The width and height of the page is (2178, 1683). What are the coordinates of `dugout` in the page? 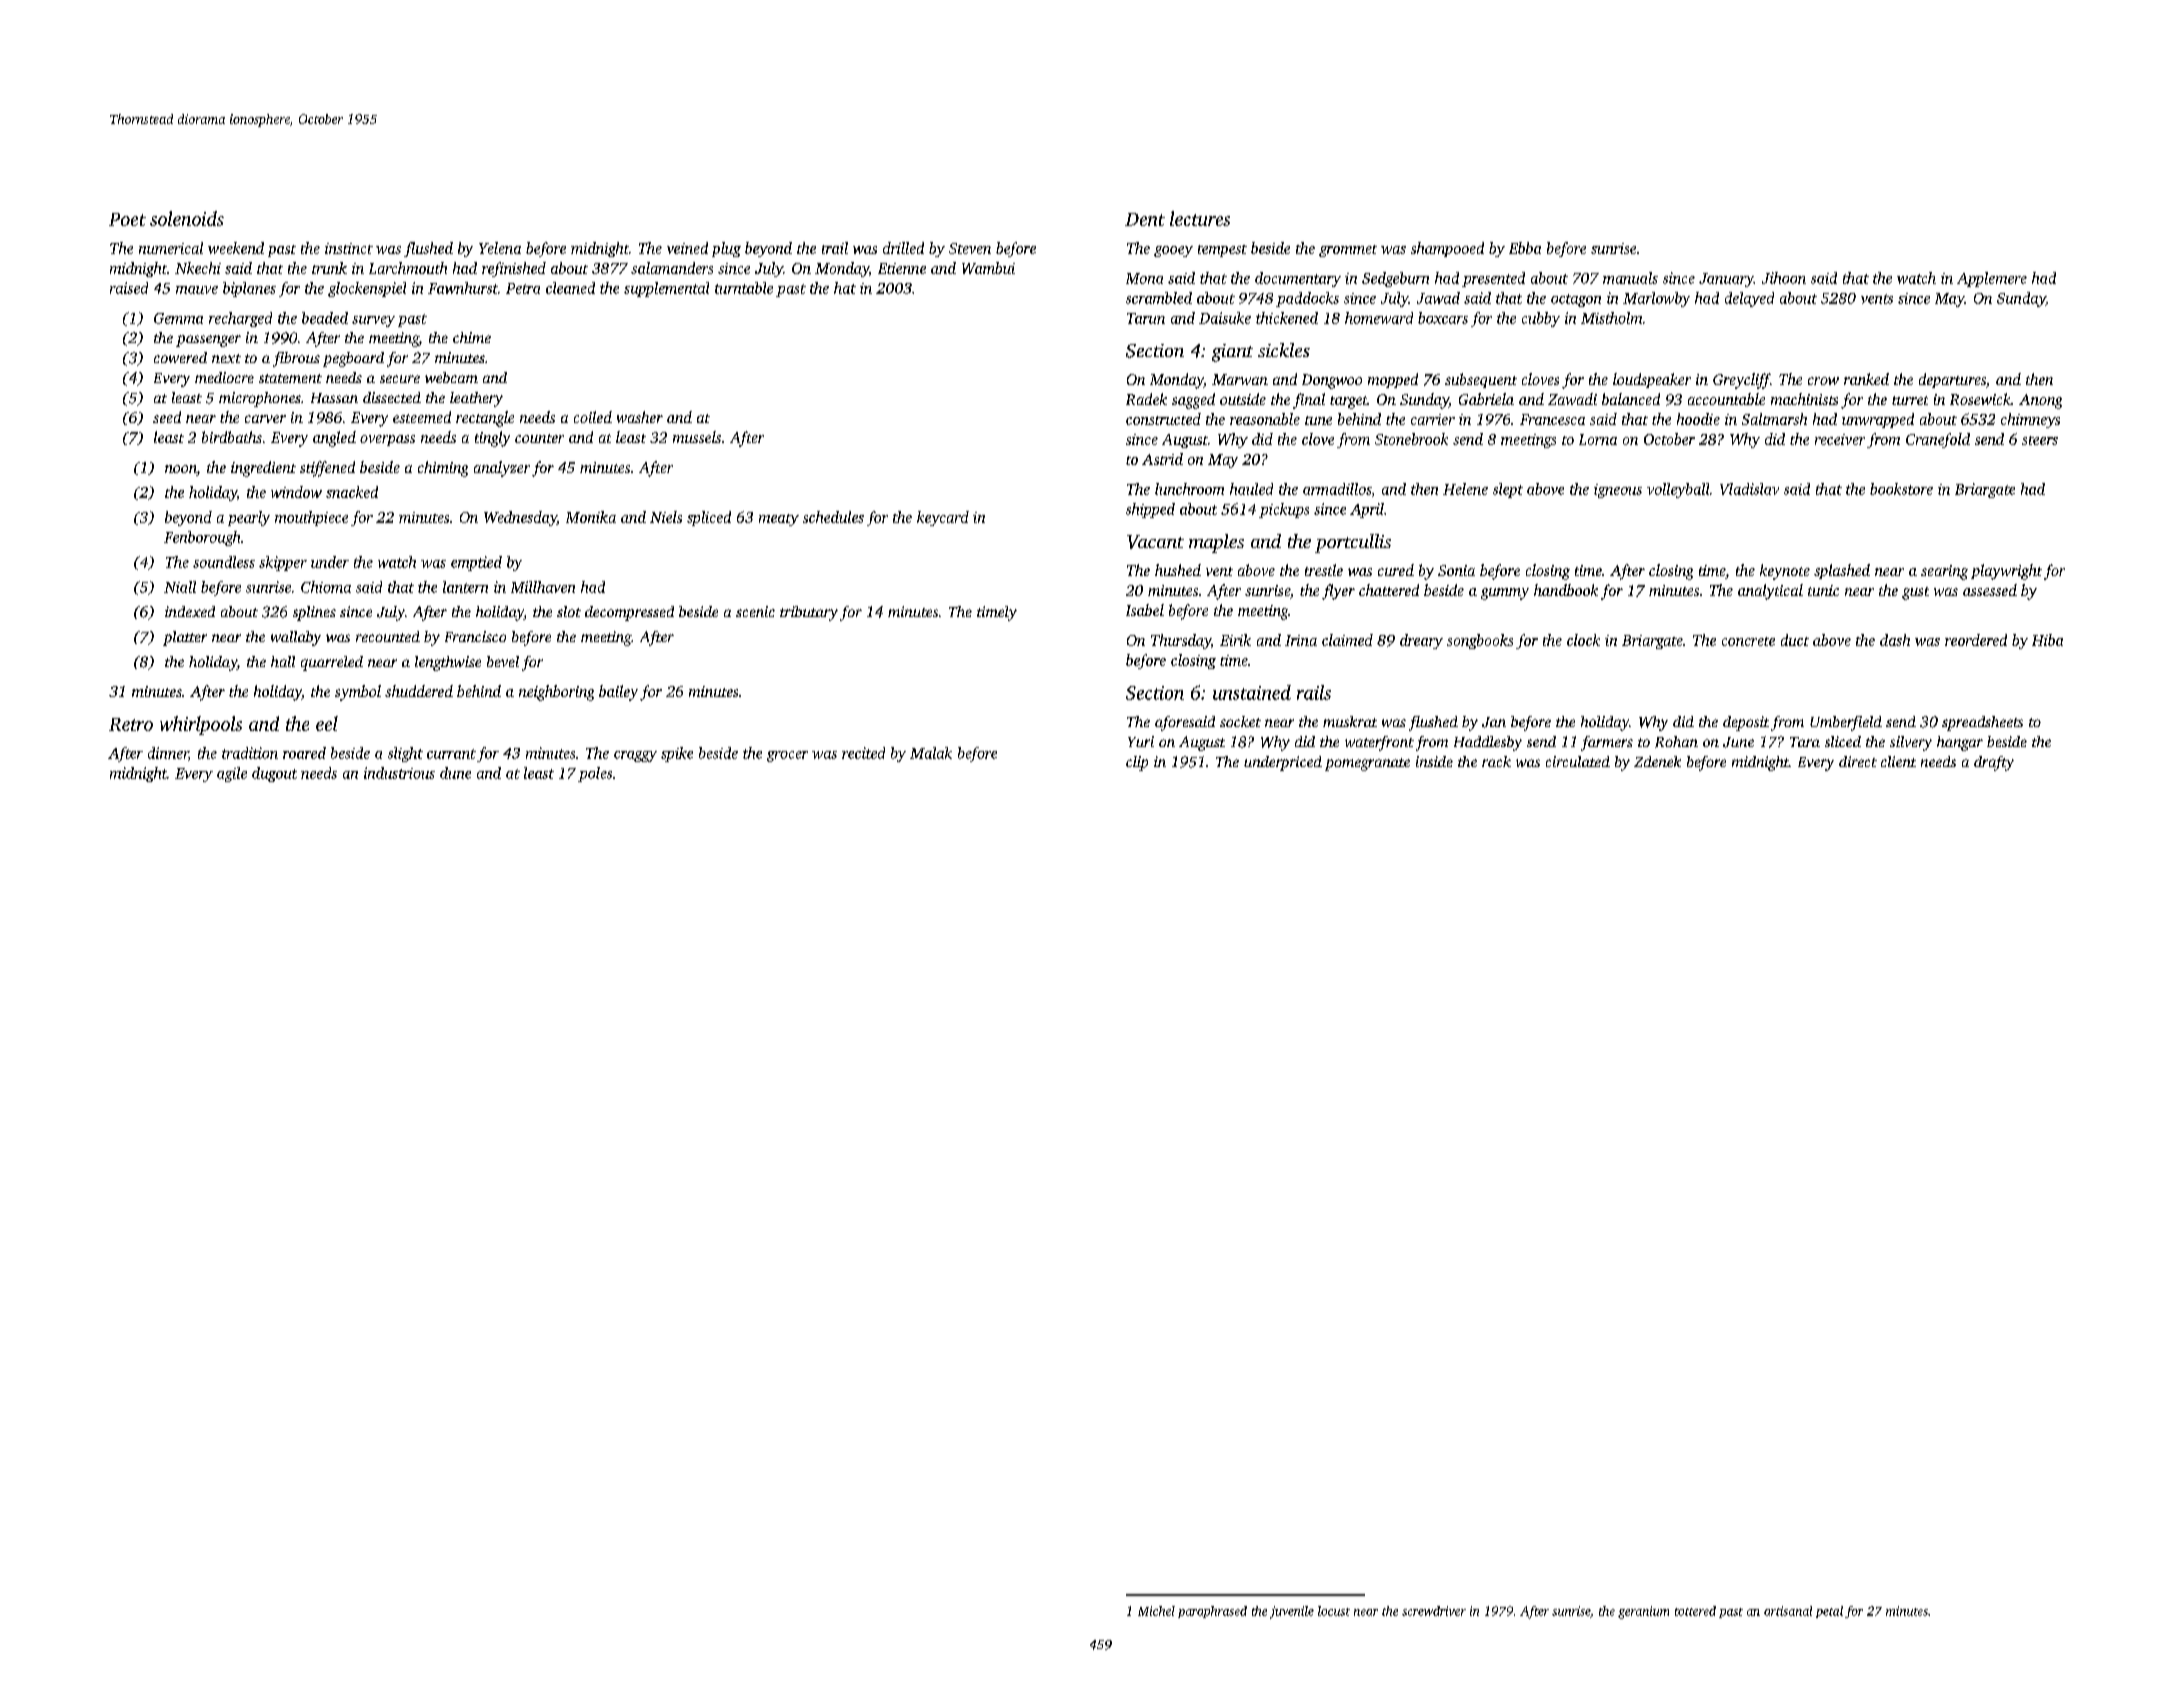 It's located at (274, 774).
